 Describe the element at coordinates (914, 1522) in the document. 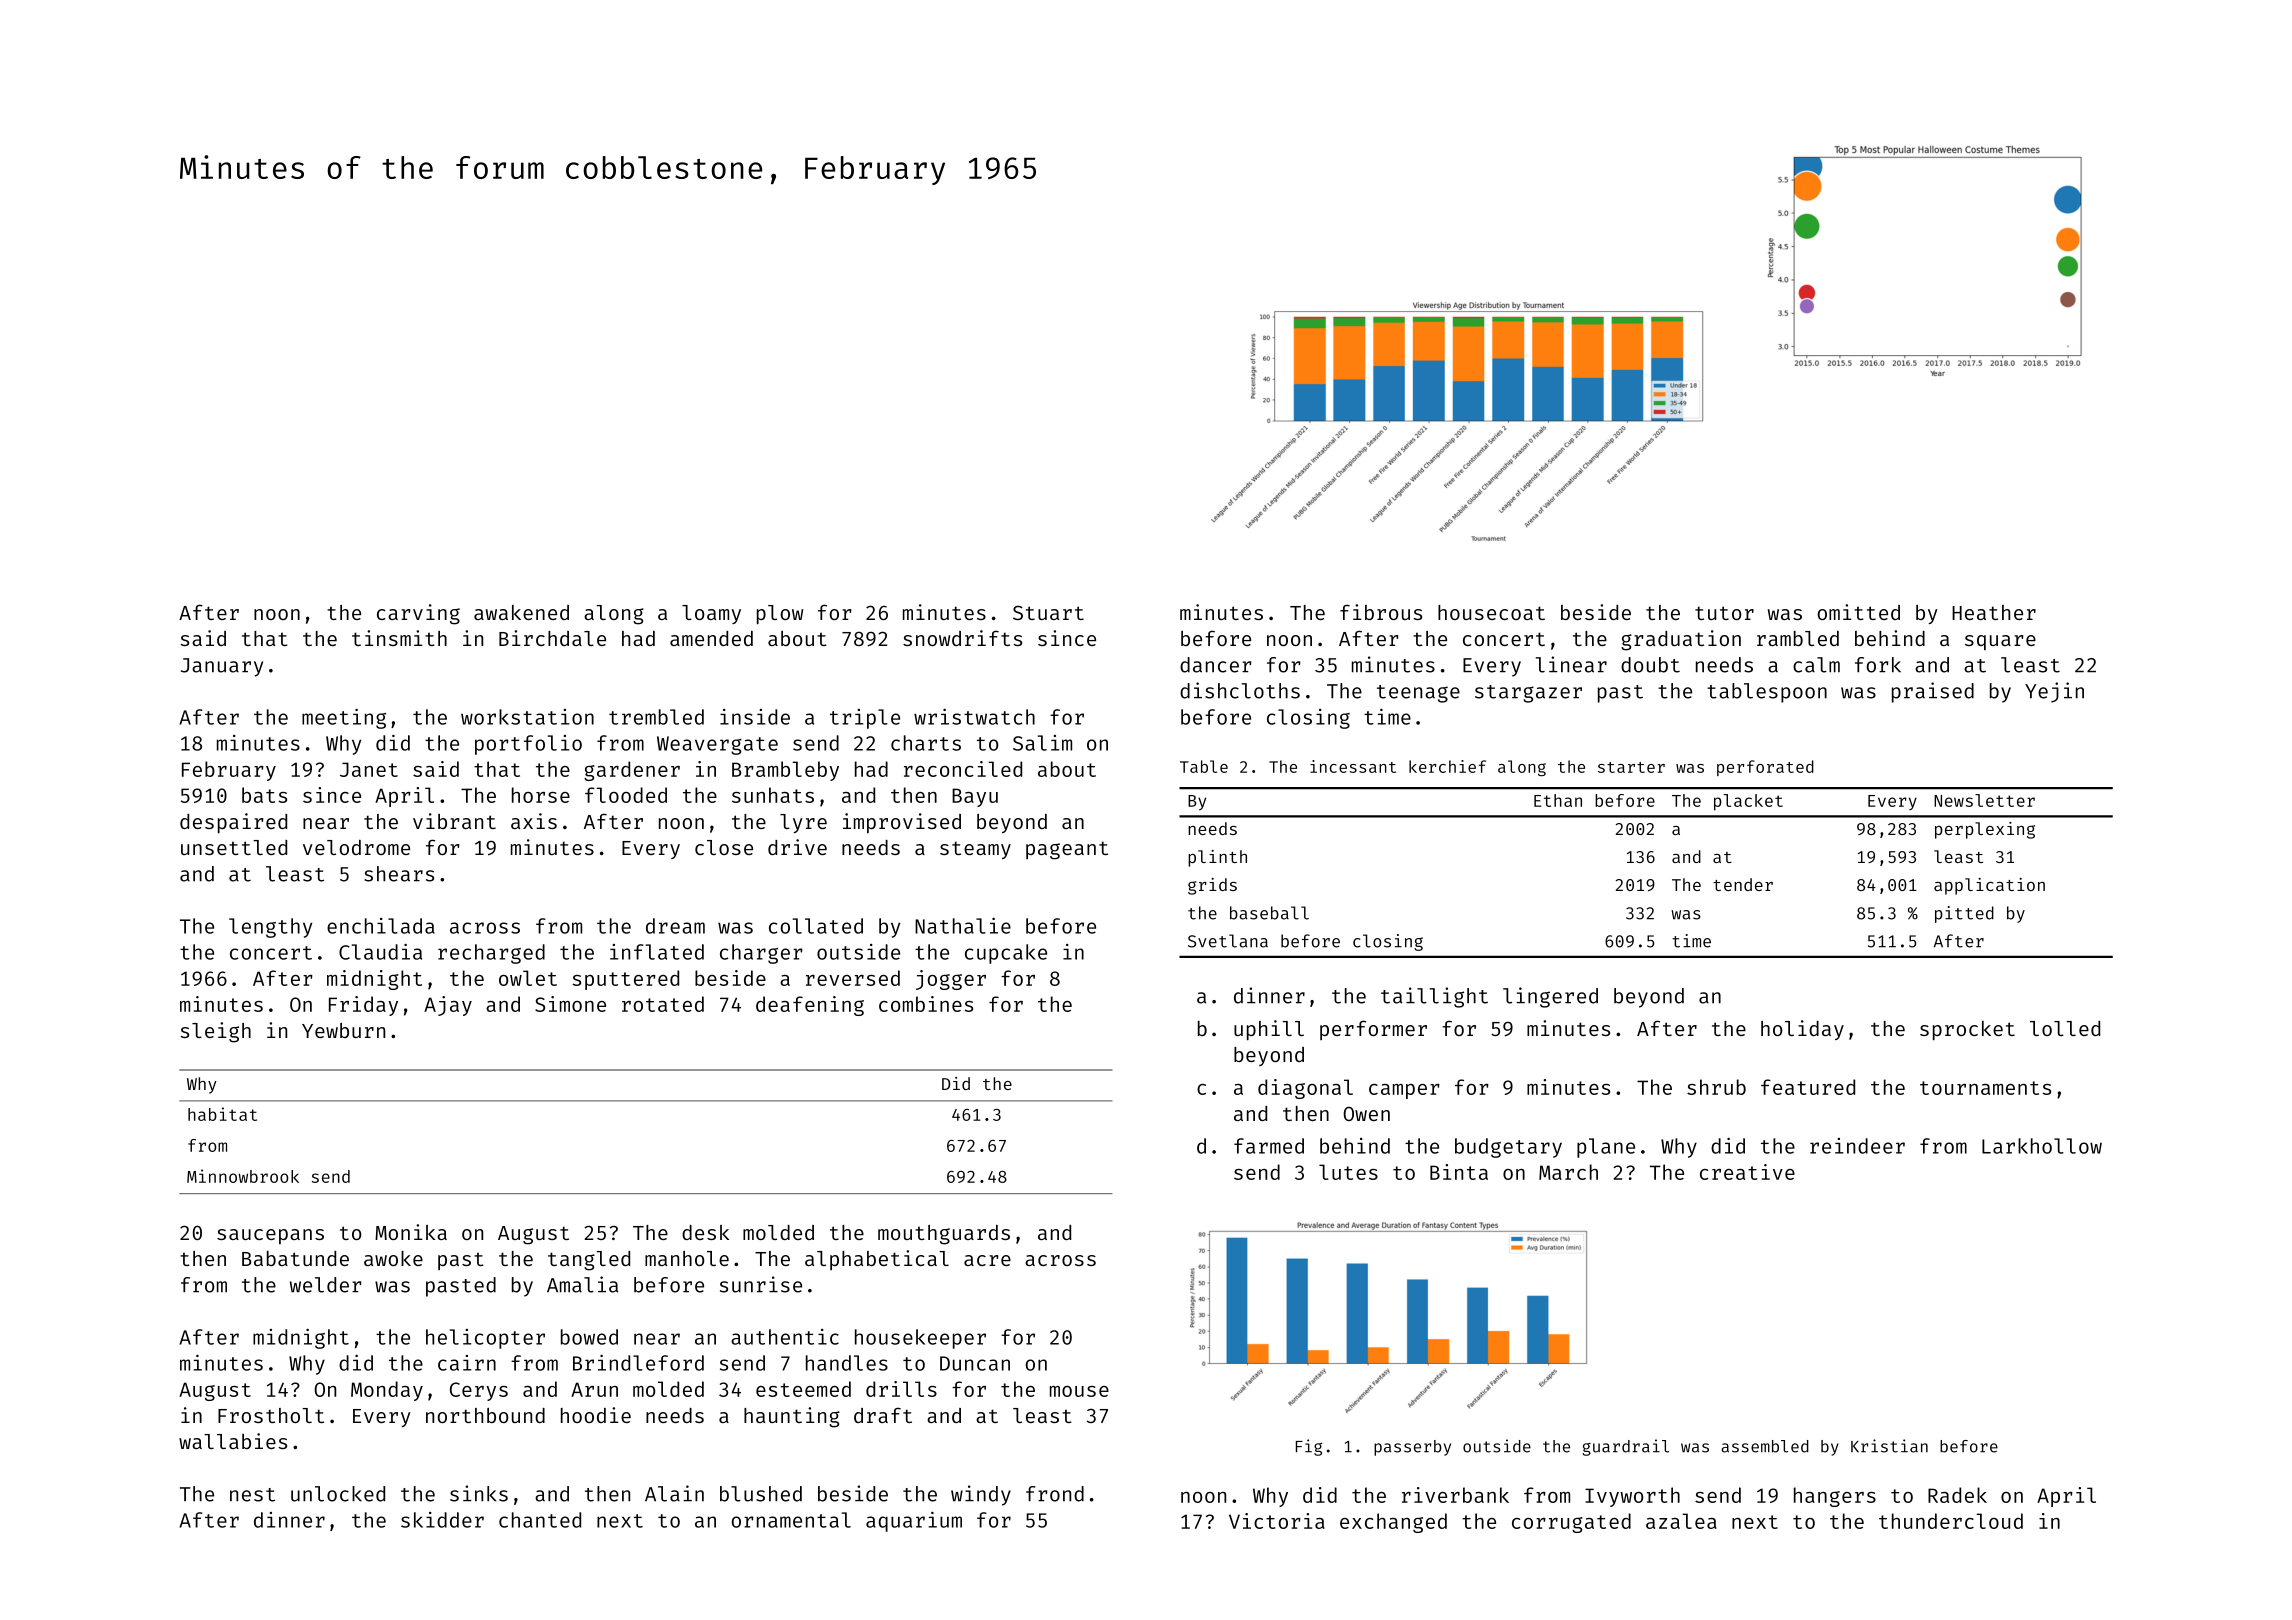

I see `aquarium` at that location.
